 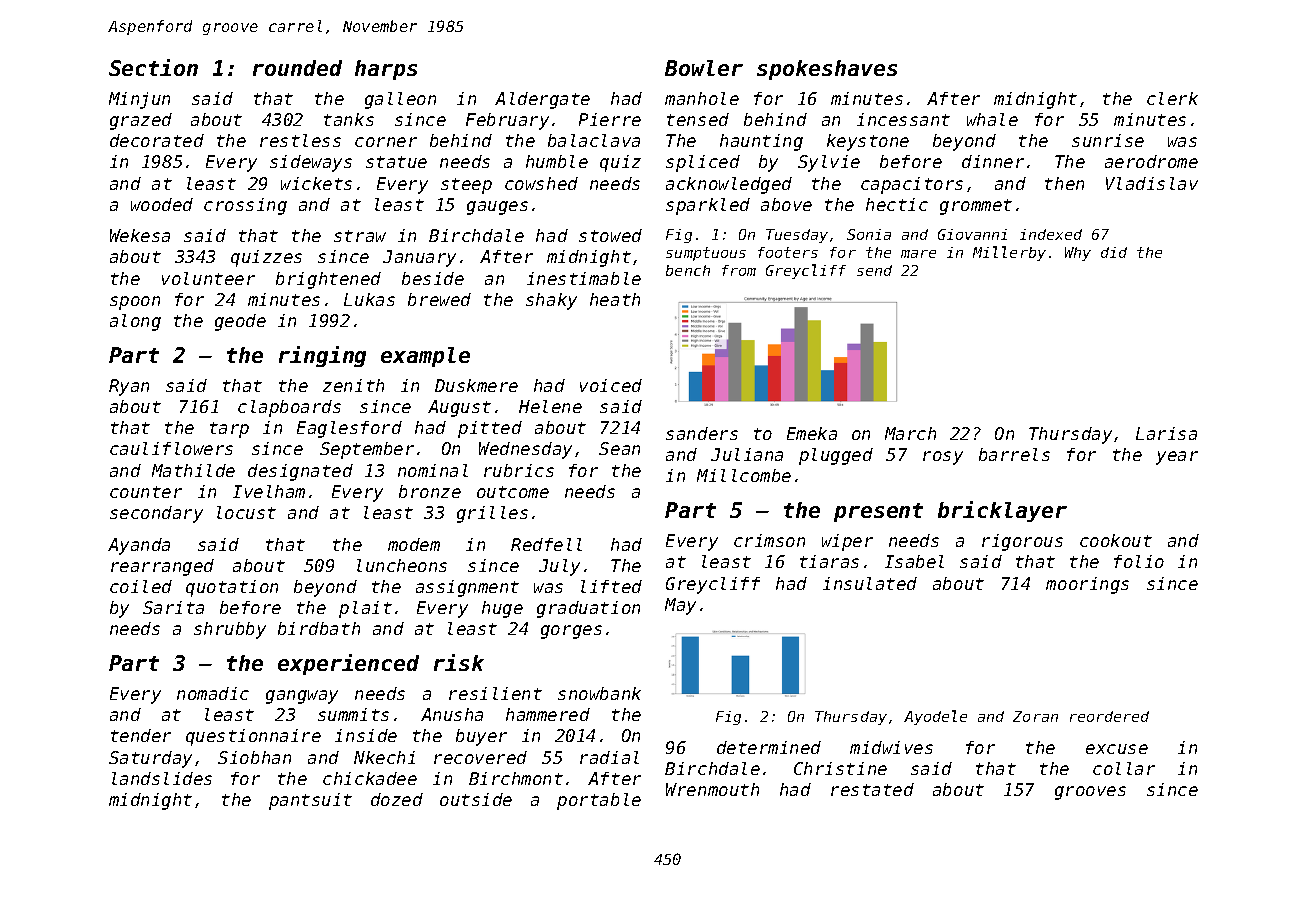 I want to click on portable, so click(x=599, y=801).
